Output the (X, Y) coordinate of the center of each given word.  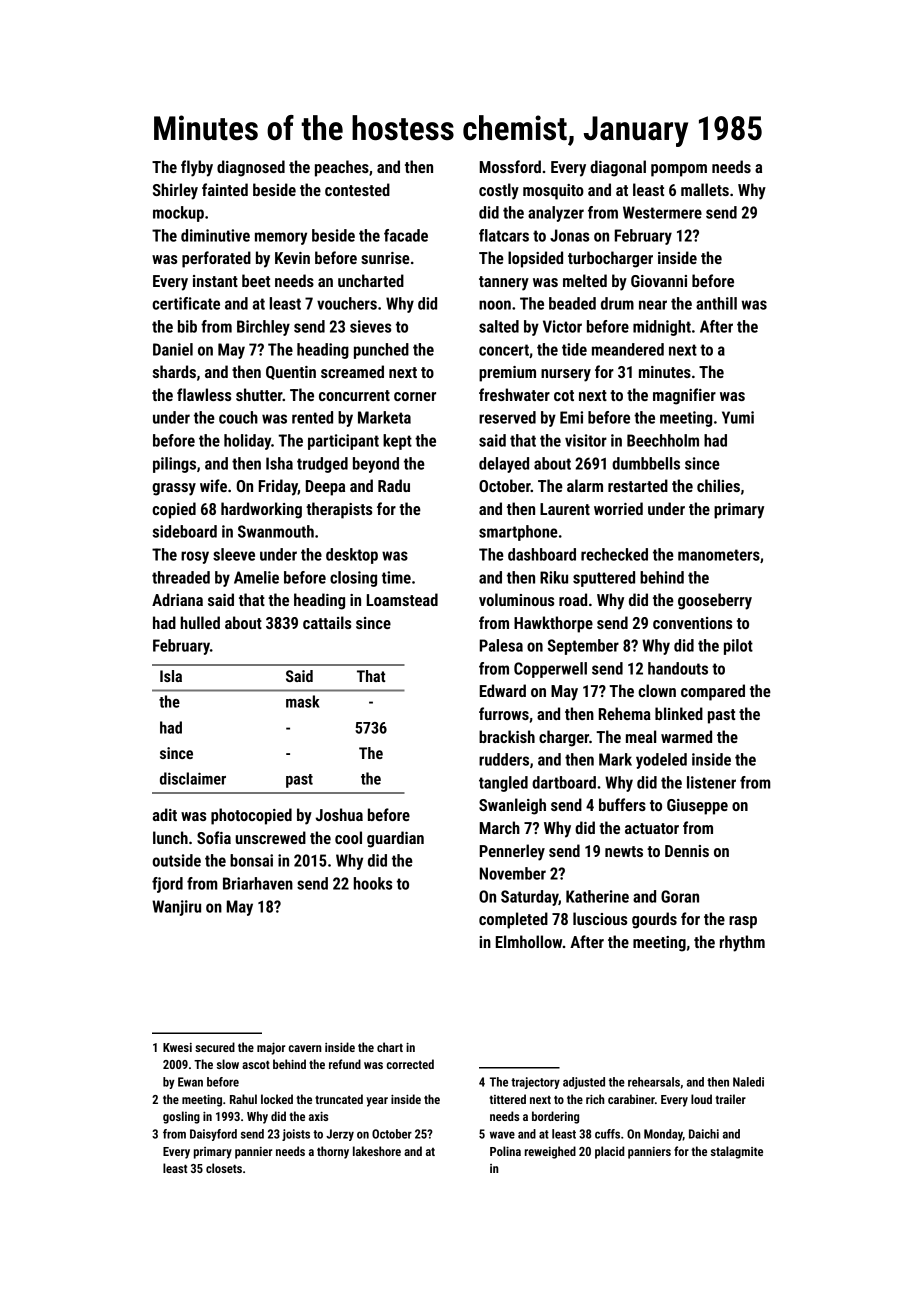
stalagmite (737, 1152)
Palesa (501, 645)
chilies (718, 485)
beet (256, 280)
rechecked (614, 554)
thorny (333, 1152)
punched (381, 351)
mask (303, 701)
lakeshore (377, 1151)
